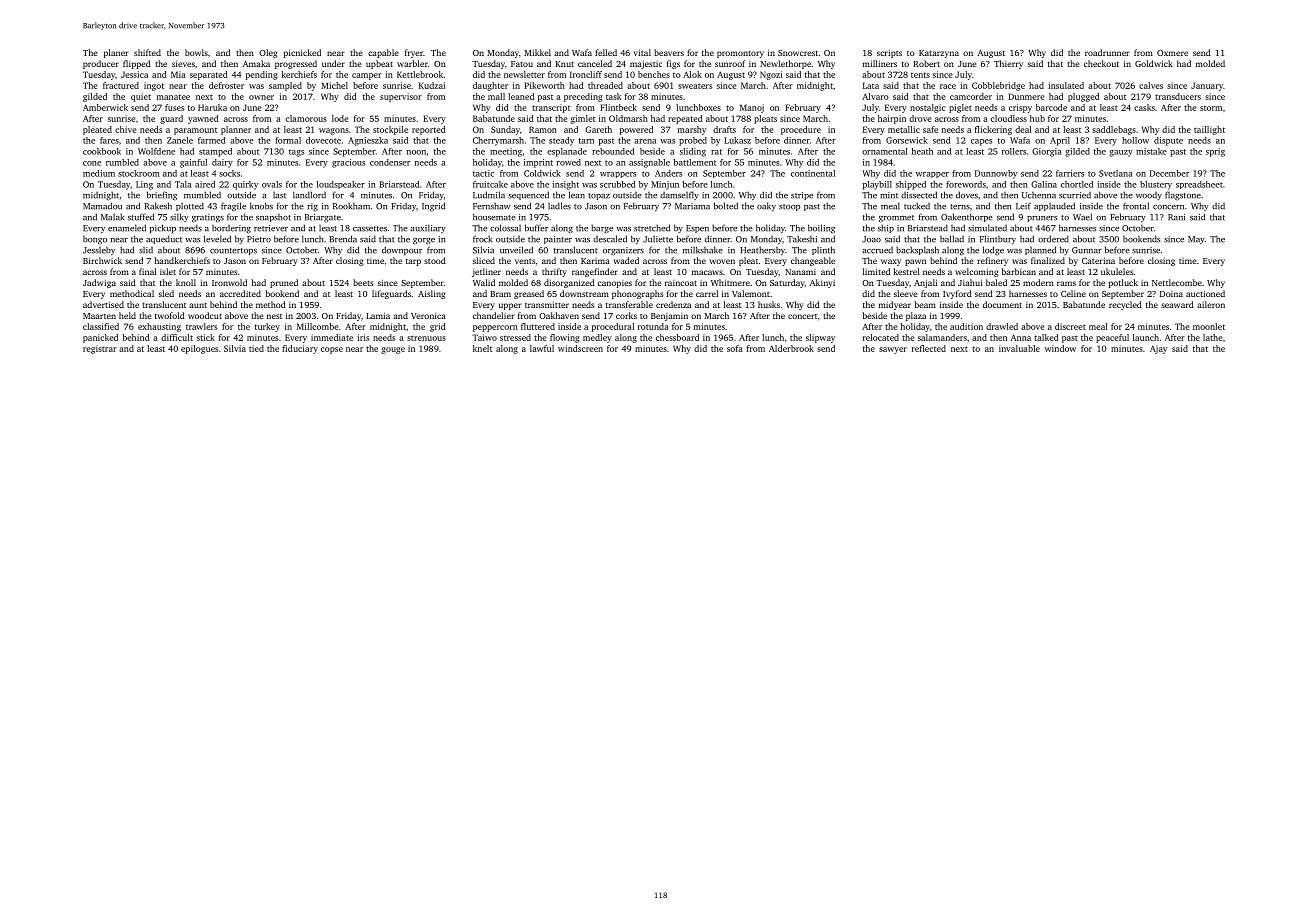 The image size is (1308, 924). What do you see at coordinates (378, 315) in the screenshot?
I see `Lamia` at bounding box center [378, 315].
